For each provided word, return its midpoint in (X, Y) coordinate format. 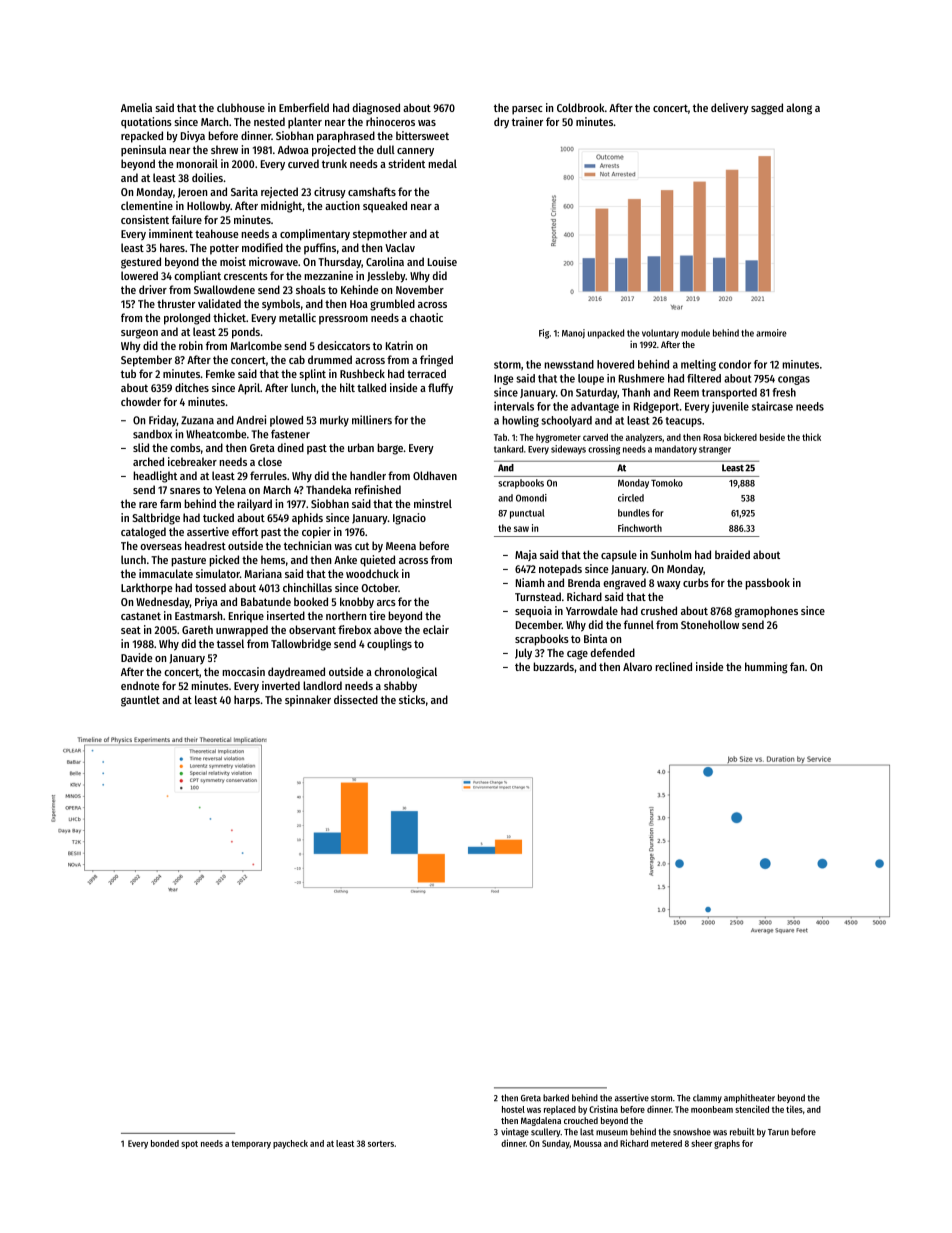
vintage (515, 1132)
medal (442, 163)
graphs (727, 1144)
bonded (165, 1143)
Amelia (136, 107)
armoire (771, 333)
